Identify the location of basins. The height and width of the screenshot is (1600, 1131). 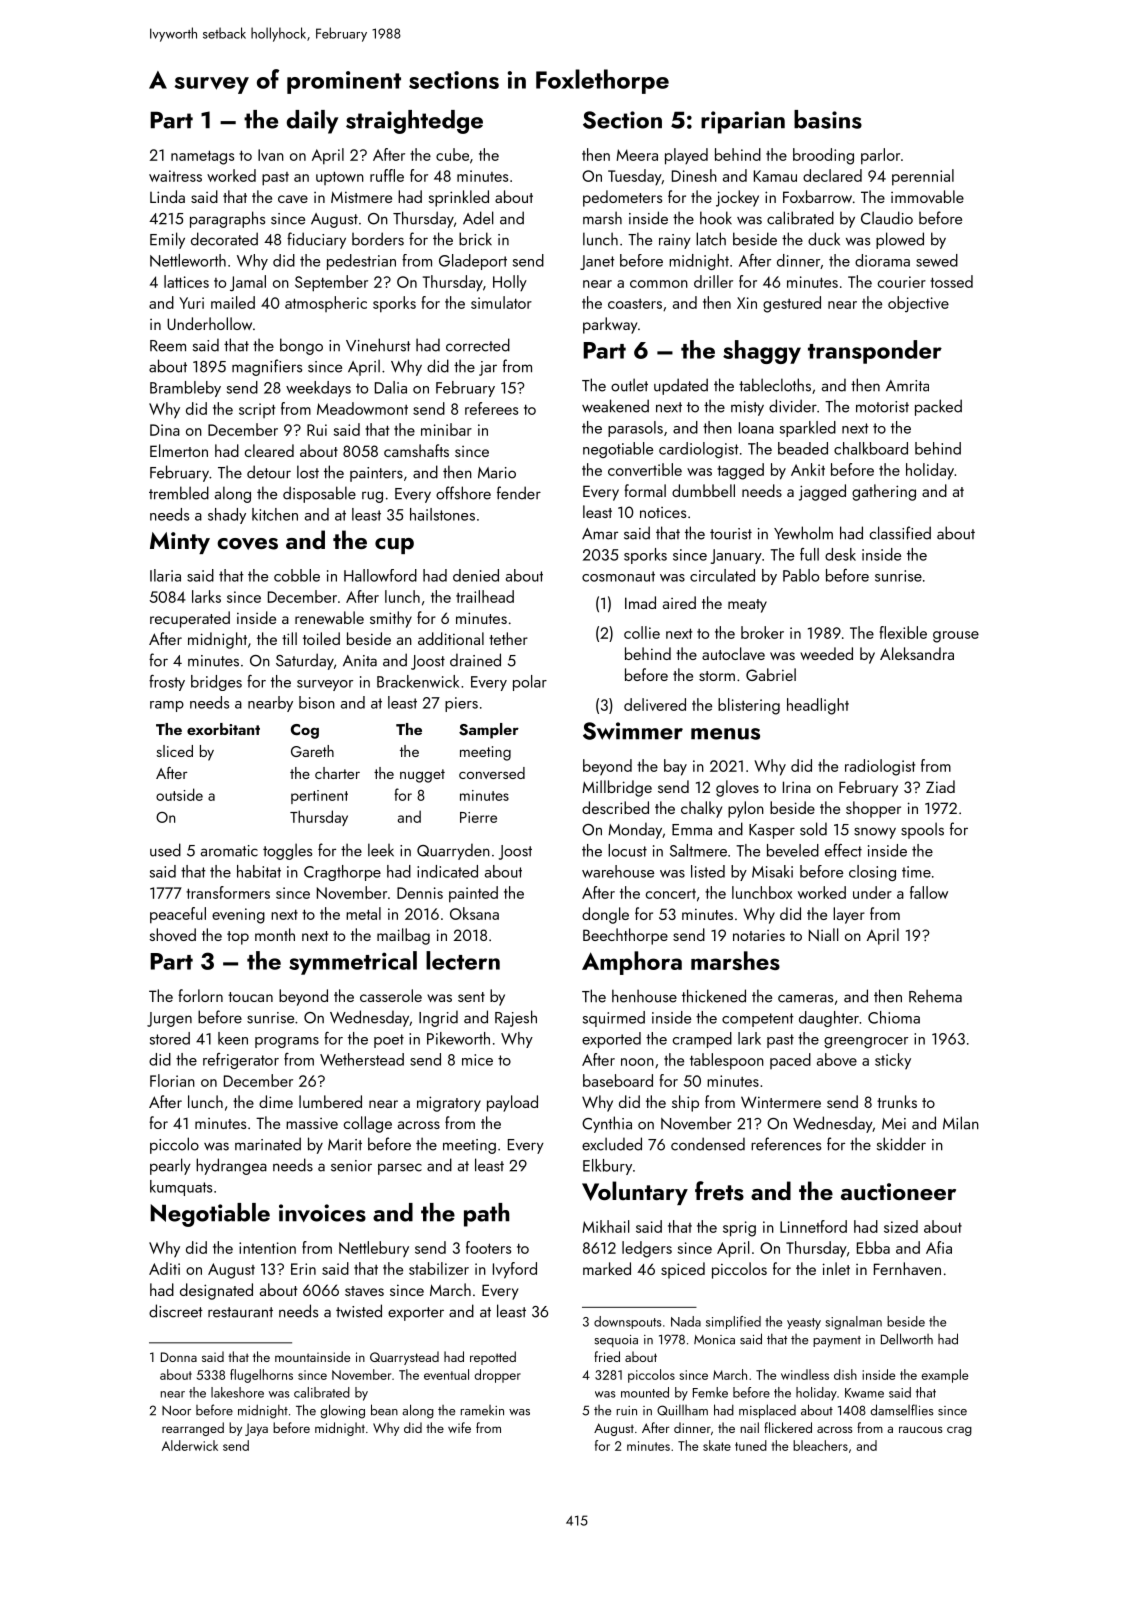
(828, 119).
